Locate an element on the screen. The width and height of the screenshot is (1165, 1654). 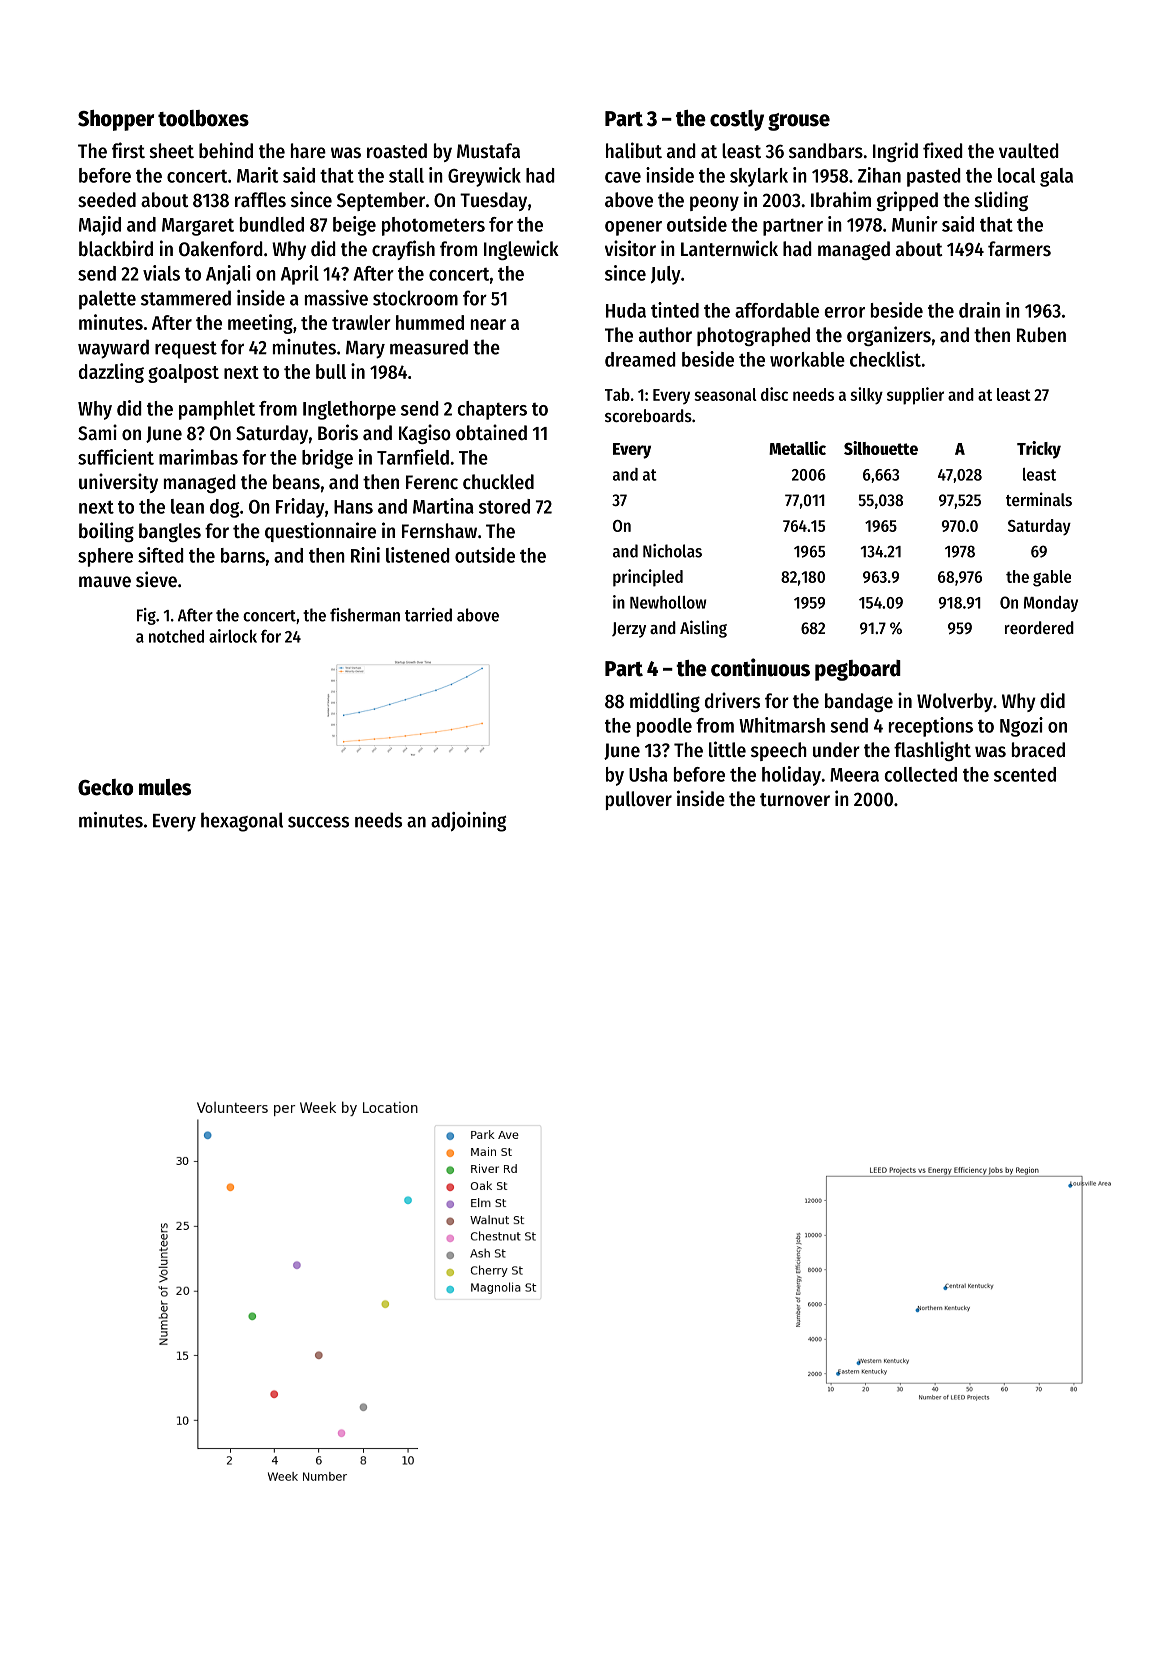
gable is located at coordinates (1052, 578).
